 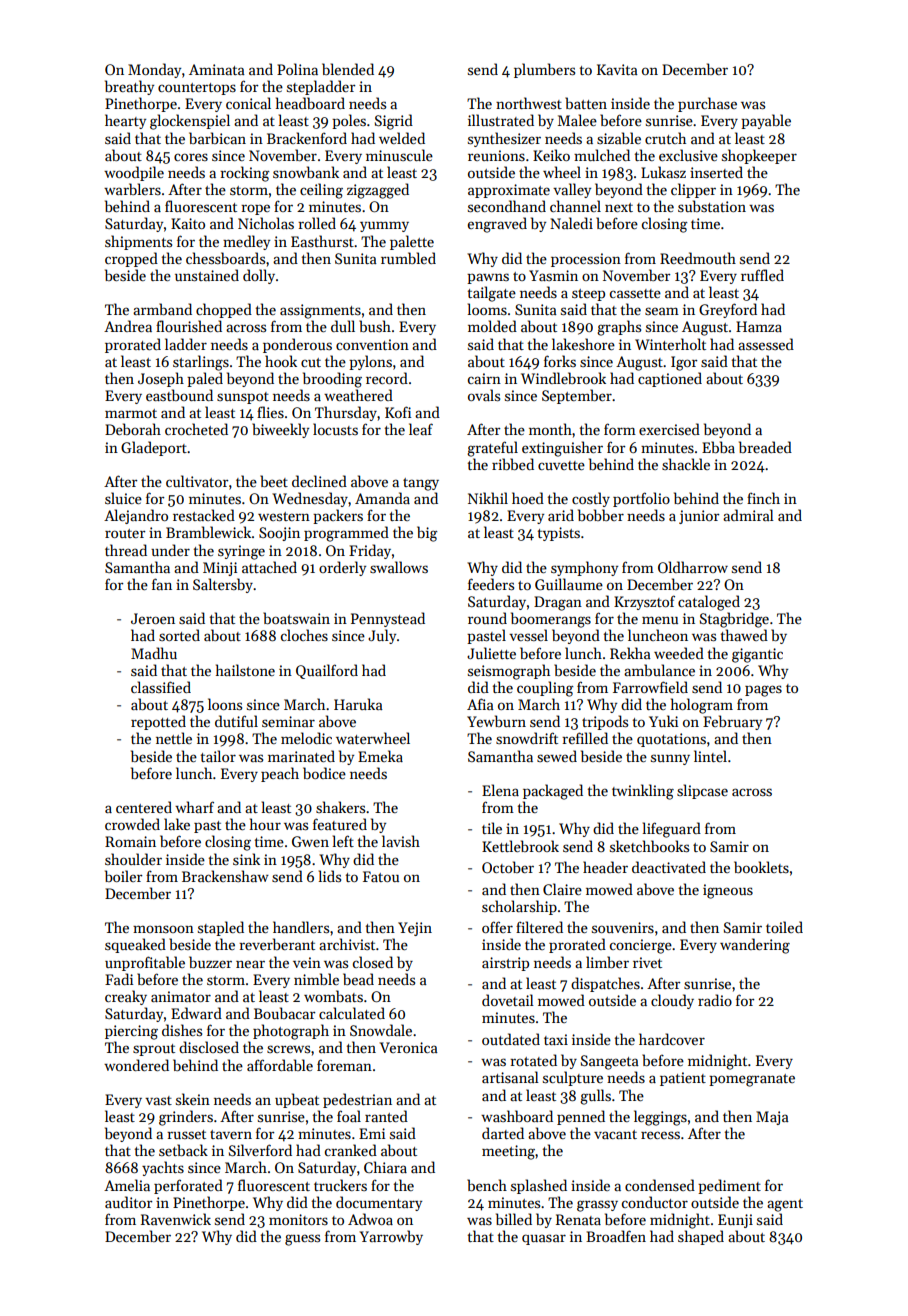 What do you see at coordinates (197, 89) in the screenshot?
I see `countertops` at bounding box center [197, 89].
